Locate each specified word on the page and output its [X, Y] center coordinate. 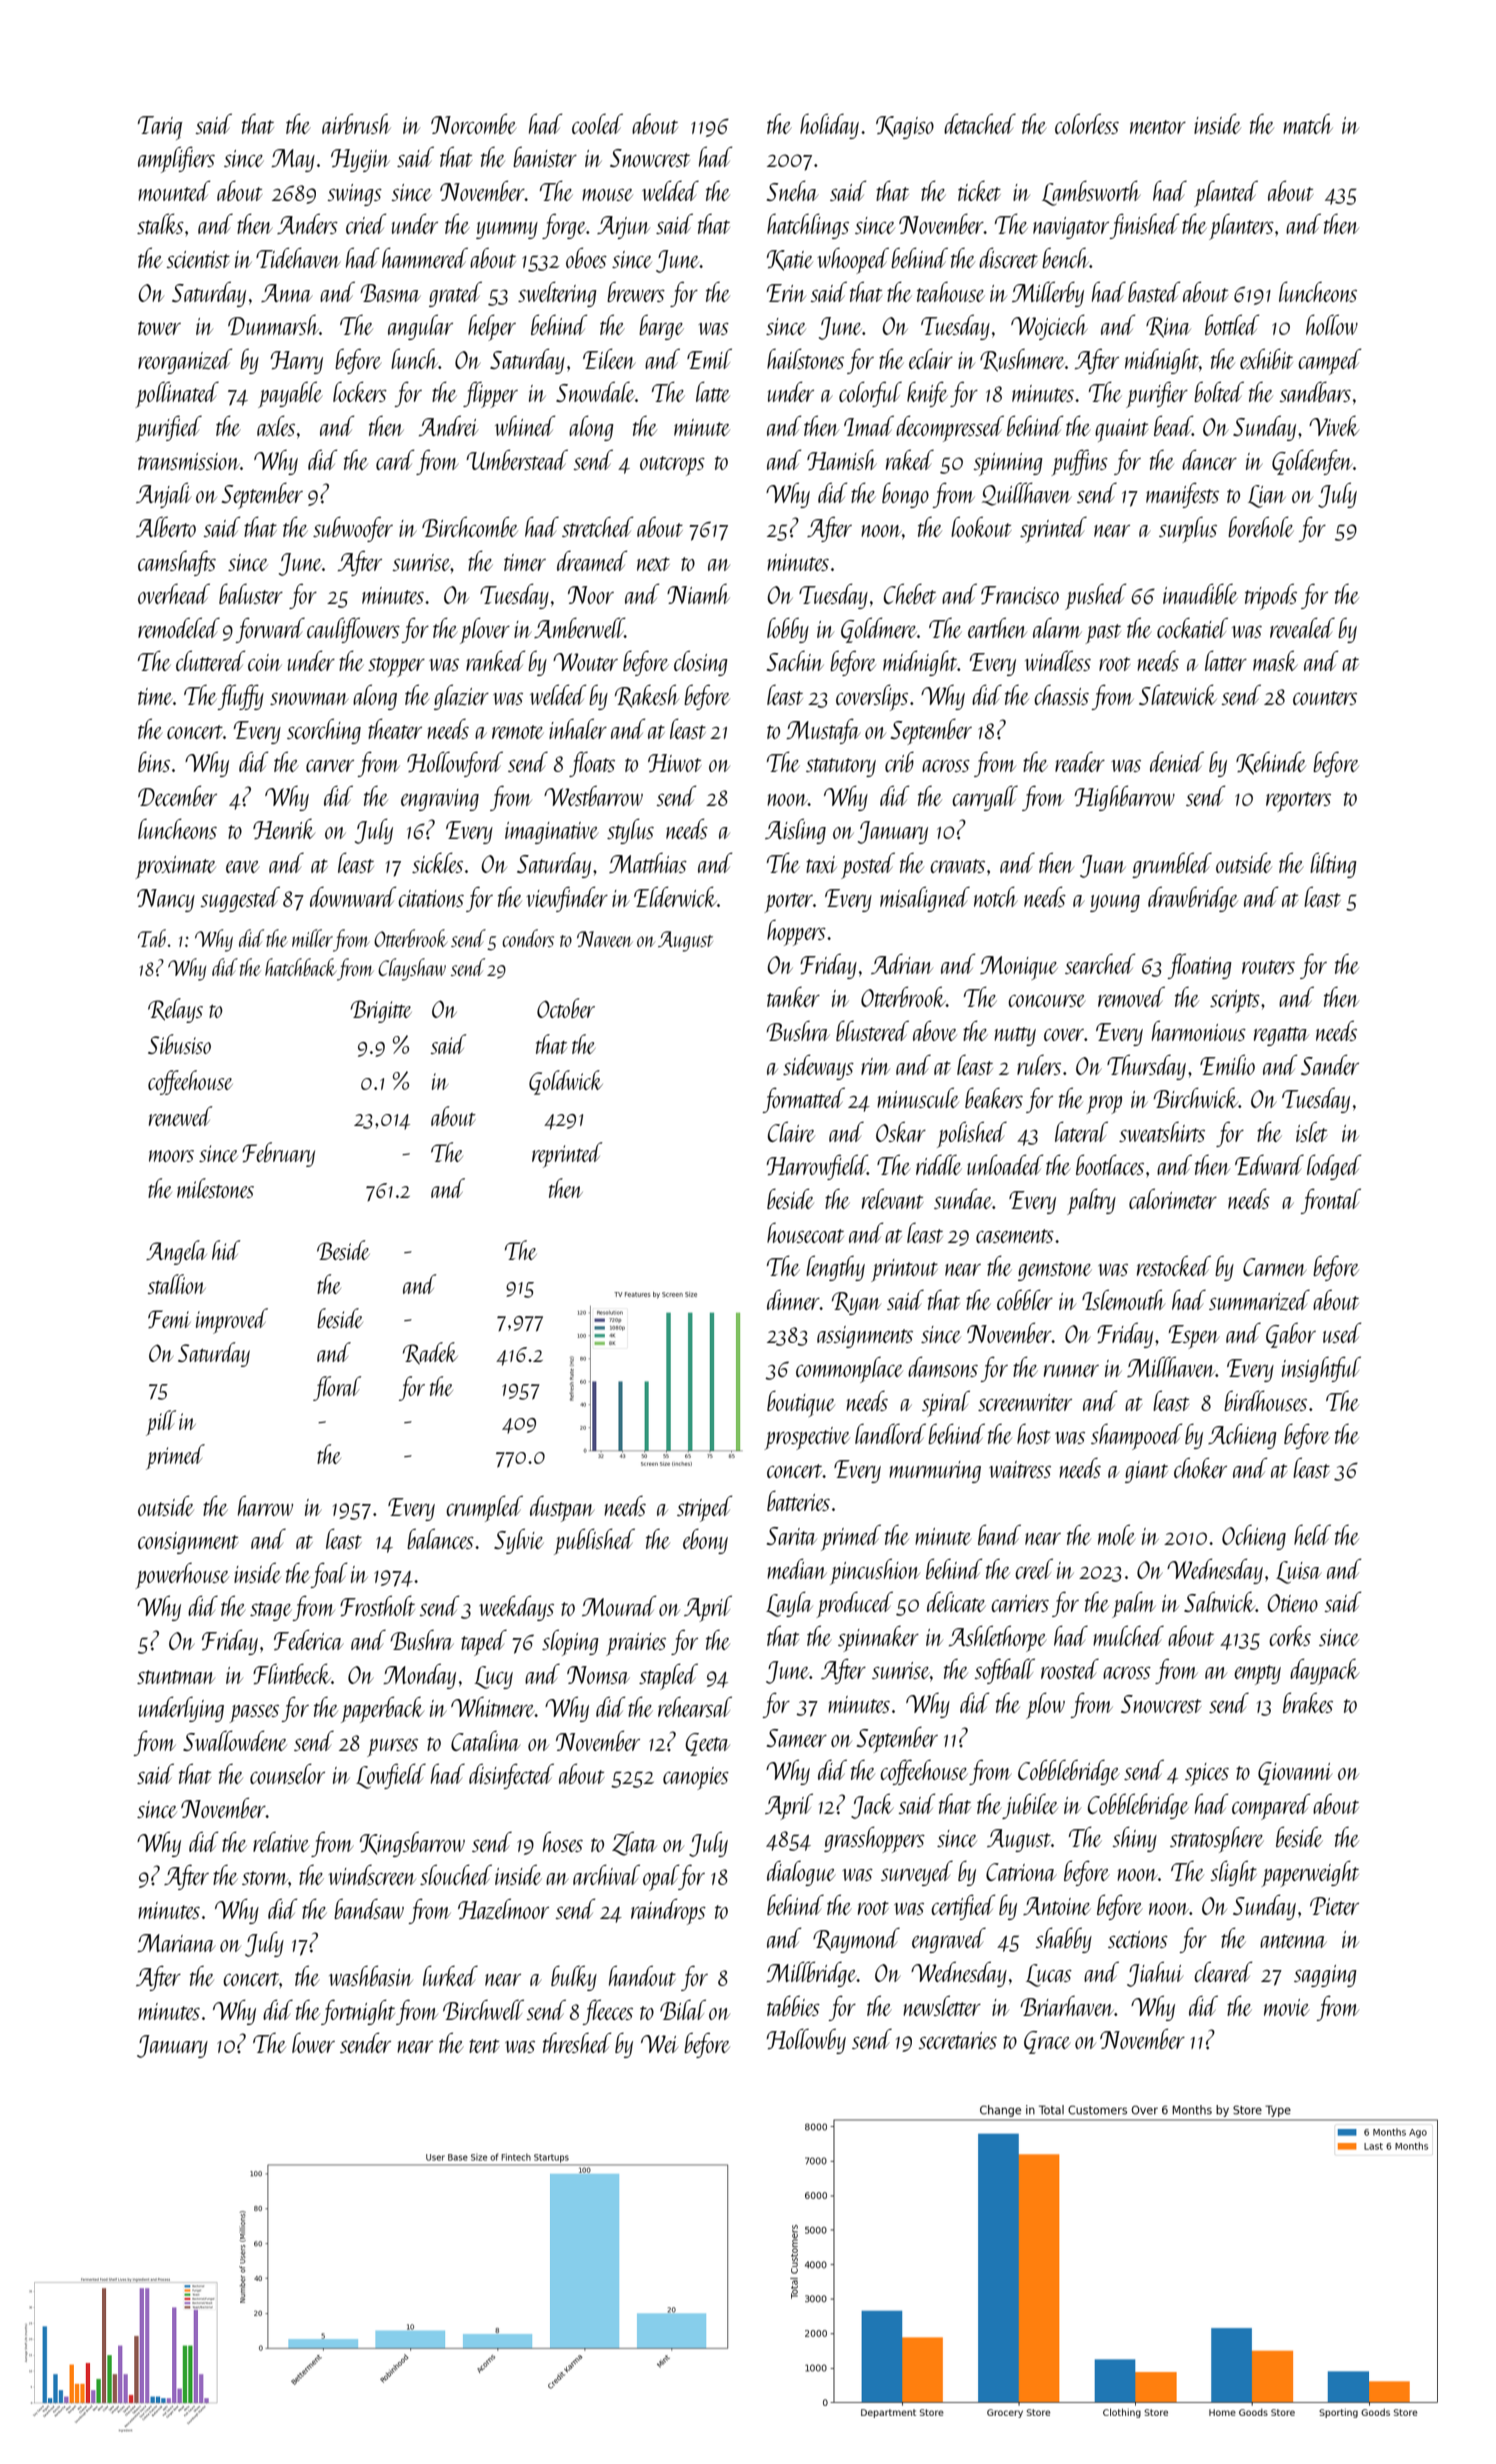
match [1308, 124]
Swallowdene [235, 1740]
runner [1071, 1371]
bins [154, 761]
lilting [1333, 865]
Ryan [856, 1303]
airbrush [356, 123]
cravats [957, 866]
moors [171, 1156]
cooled [597, 123]
